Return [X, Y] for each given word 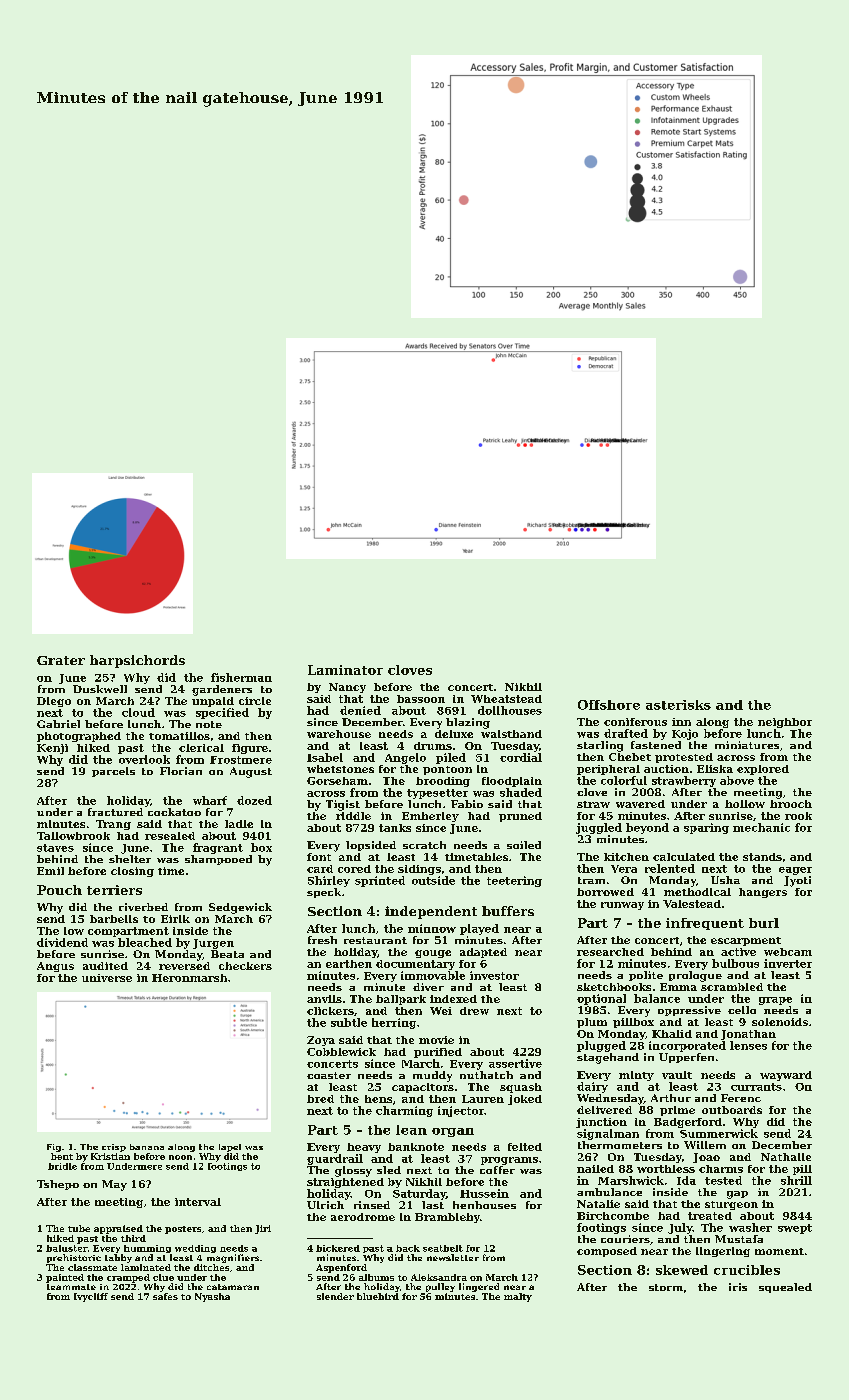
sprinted [380, 881]
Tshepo [58, 1185]
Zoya [321, 1041]
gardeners [222, 690]
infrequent [705, 924]
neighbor [785, 723]
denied [360, 710]
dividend [62, 942]
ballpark [401, 1000]
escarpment [746, 941]
